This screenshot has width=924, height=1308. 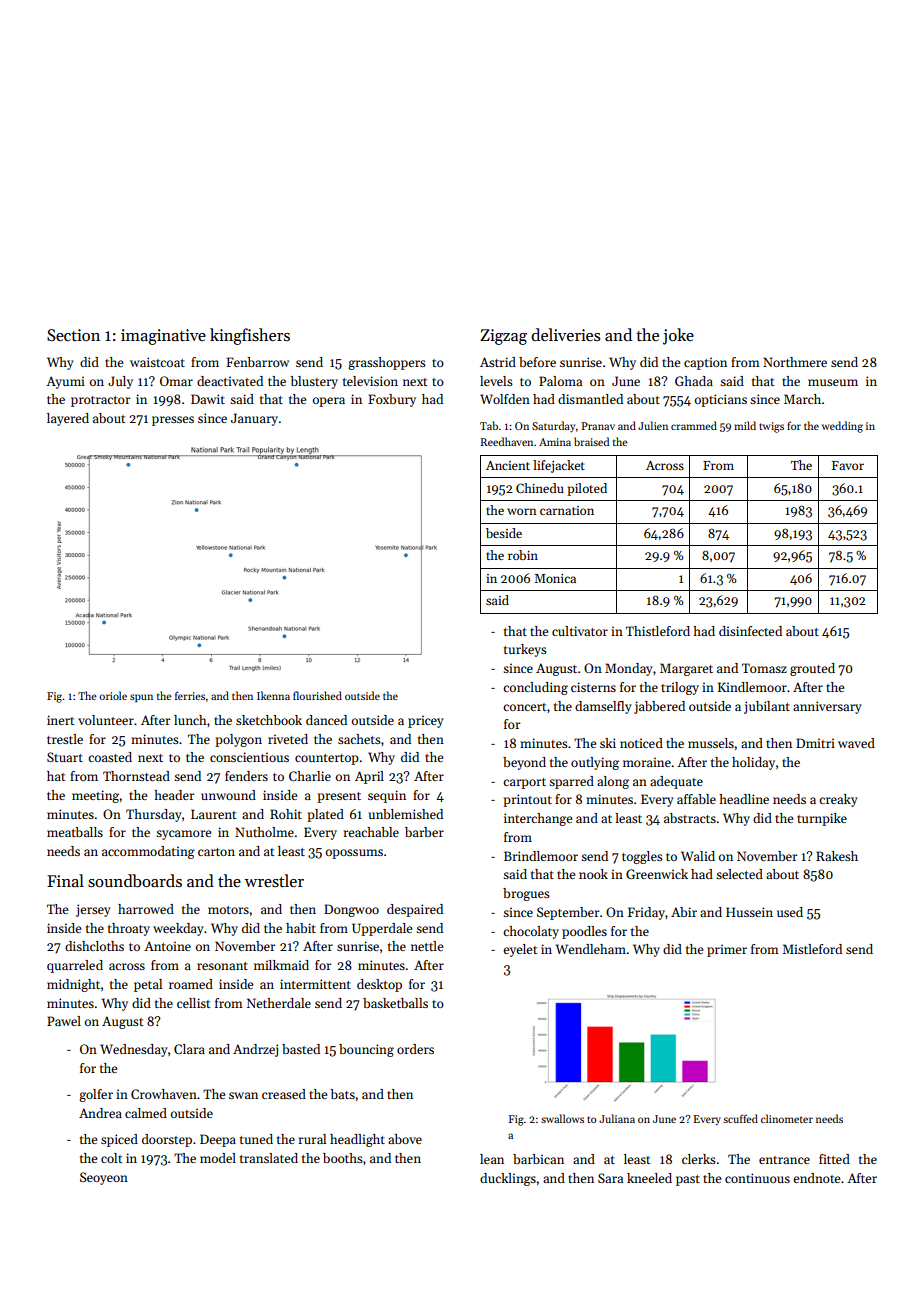 What do you see at coordinates (104, 1178) in the screenshot?
I see `Seoyeon` at bounding box center [104, 1178].
